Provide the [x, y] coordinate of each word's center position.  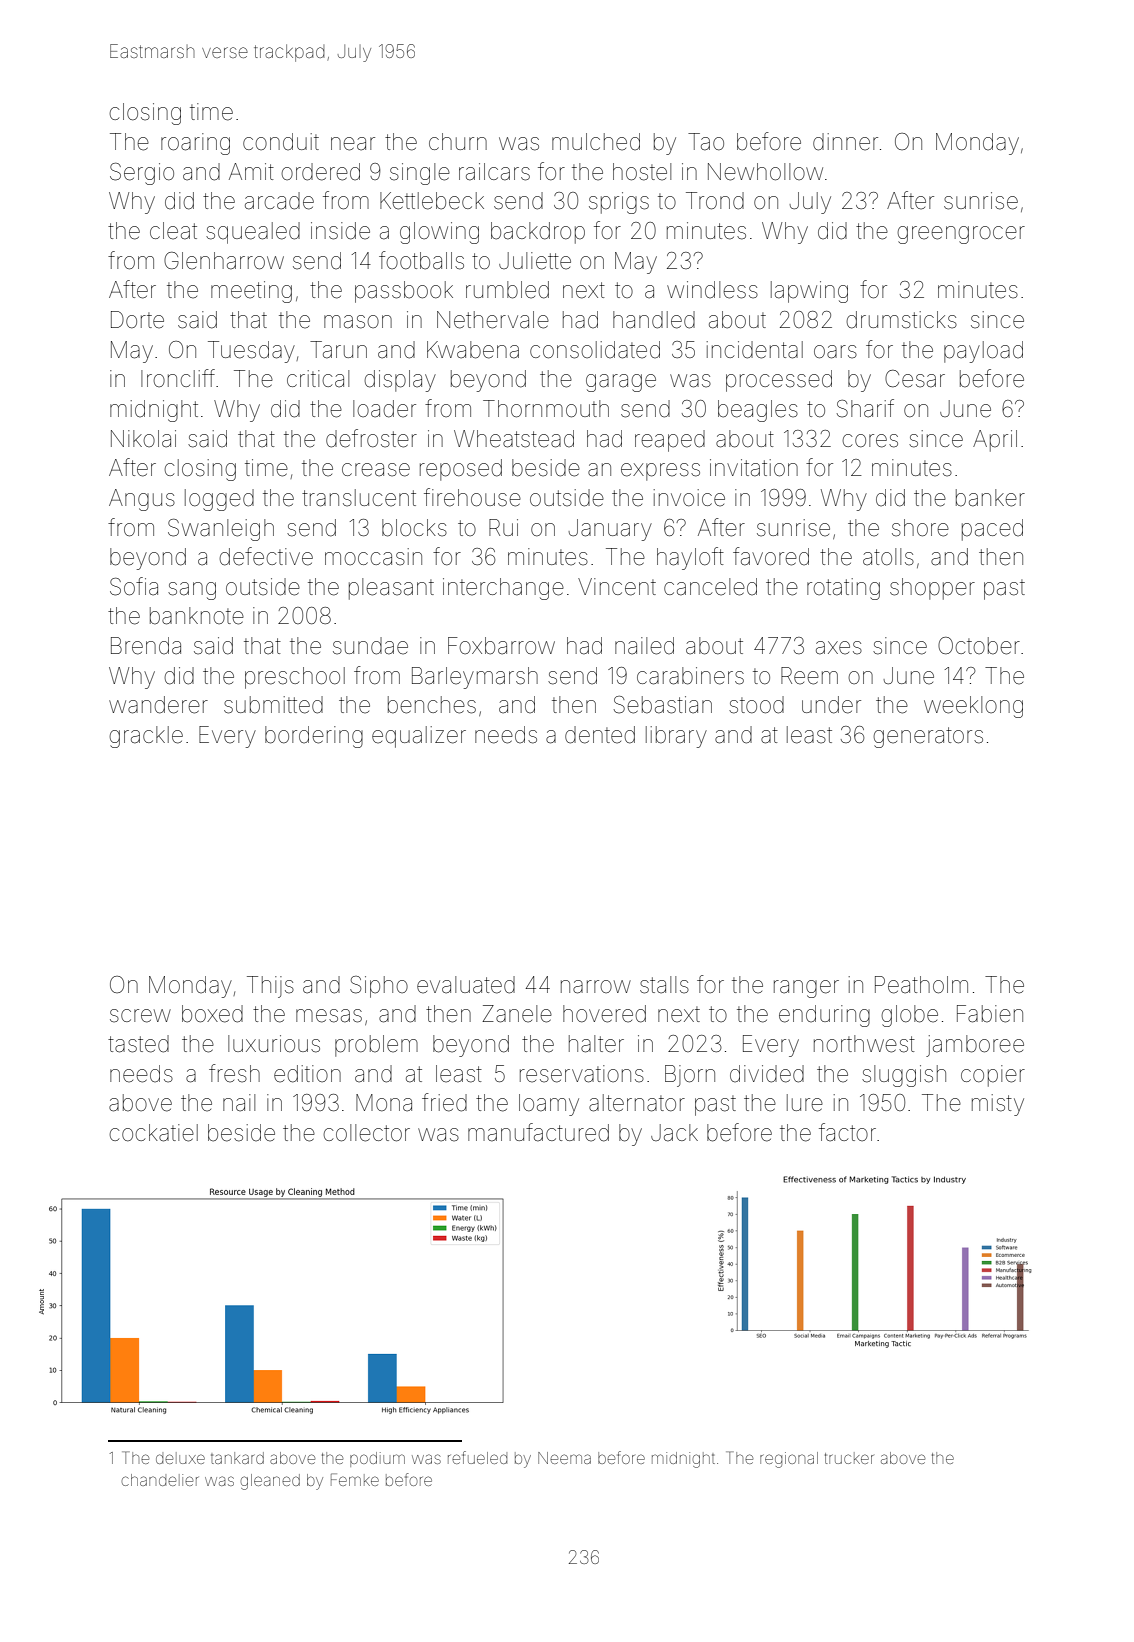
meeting [251, 292]
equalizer [419, 737]
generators [928, 737]
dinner [845, 142]
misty [998, 1105]
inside [340, 231]
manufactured [538, 1132]
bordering [314, 737]
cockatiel [153, 1133]
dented [600, 735]
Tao [706, 142]
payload [983, 352]
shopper [932, 589]
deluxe [180, 1458]
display [400, 381]
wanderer [158, 705]
